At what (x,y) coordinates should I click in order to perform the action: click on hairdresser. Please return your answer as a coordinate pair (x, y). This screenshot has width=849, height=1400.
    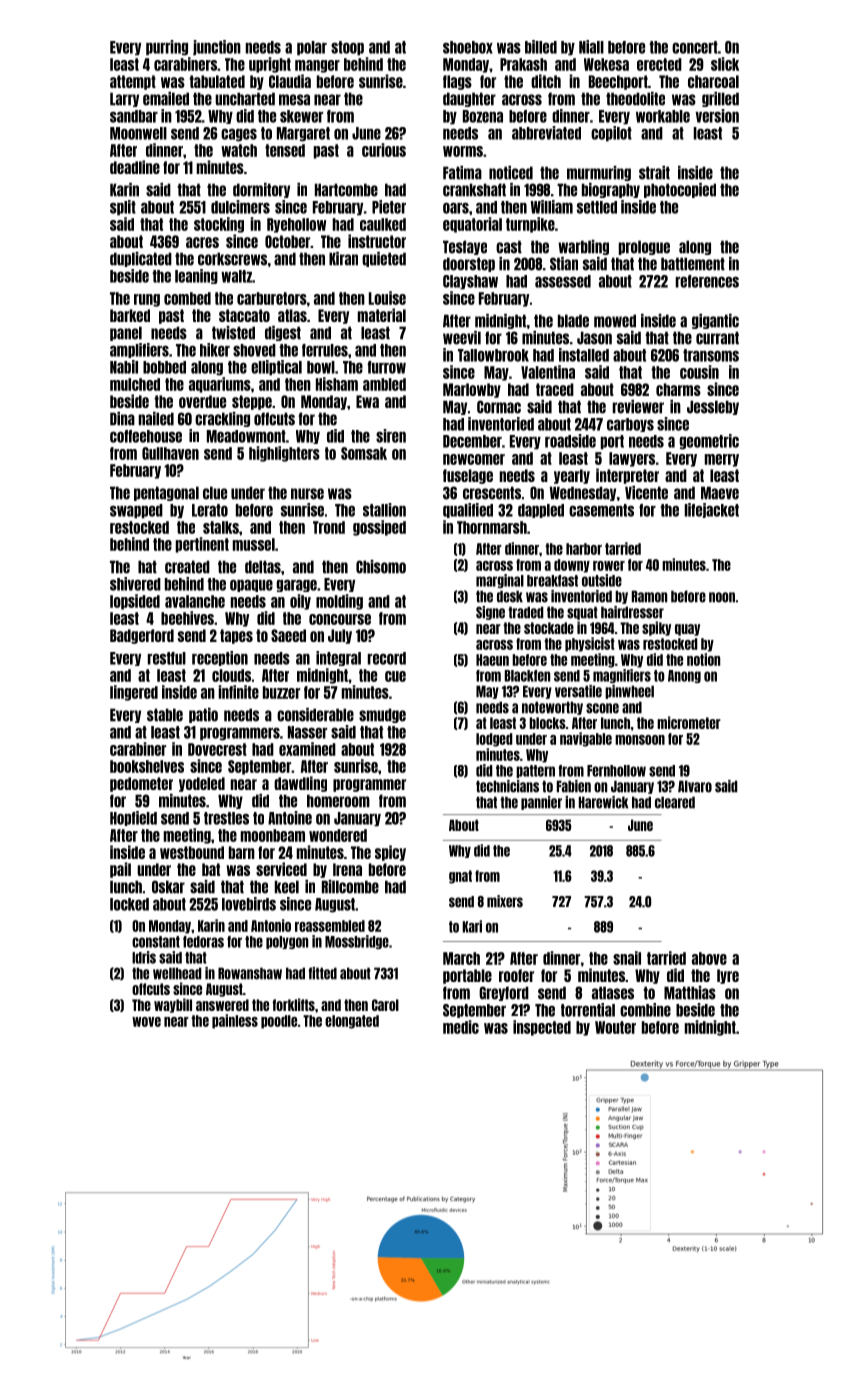
    Looking at the image, I should click on (632, 612).
